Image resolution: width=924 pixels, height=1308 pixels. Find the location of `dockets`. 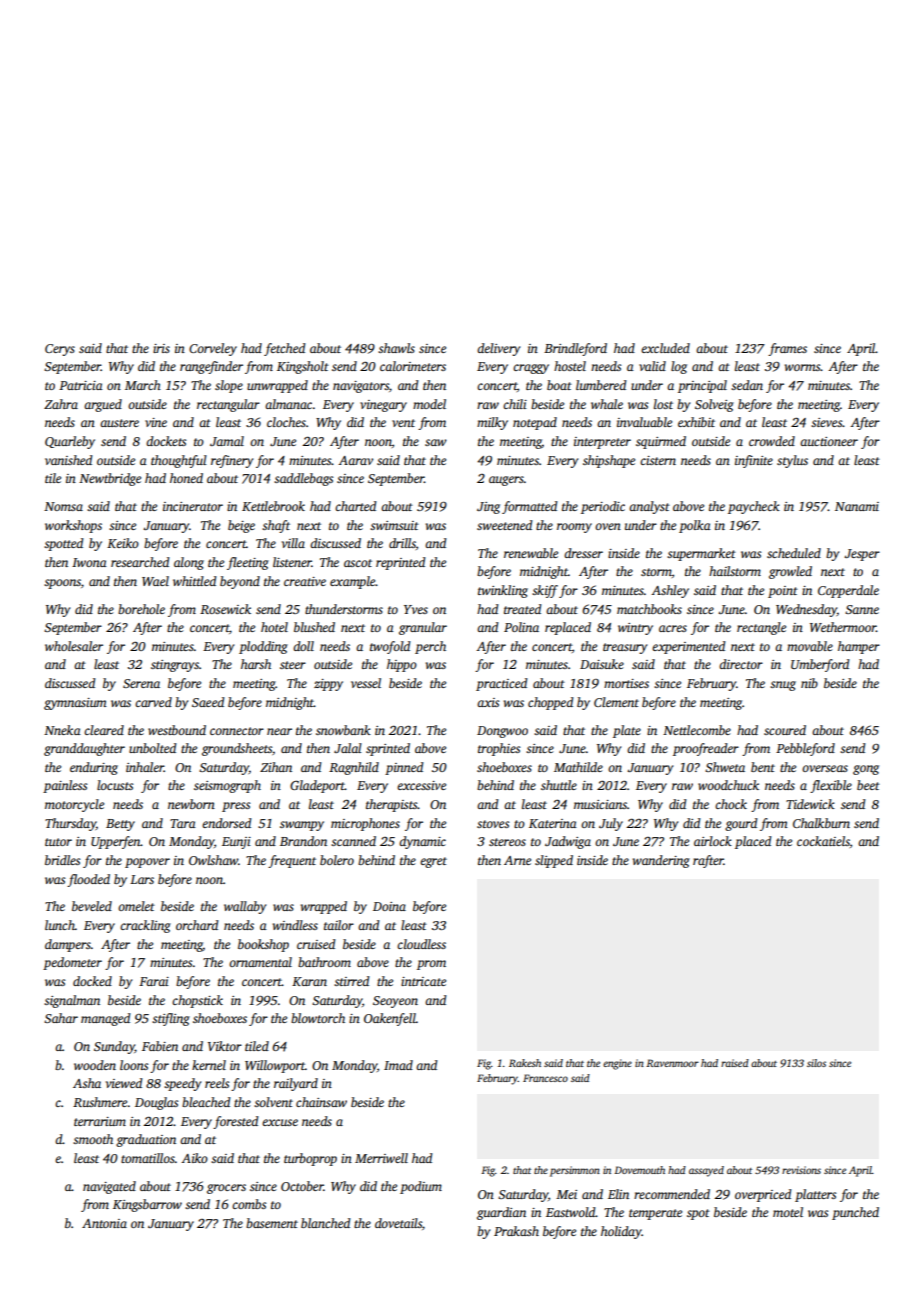

dockets is located at coordinates (166, 441).
